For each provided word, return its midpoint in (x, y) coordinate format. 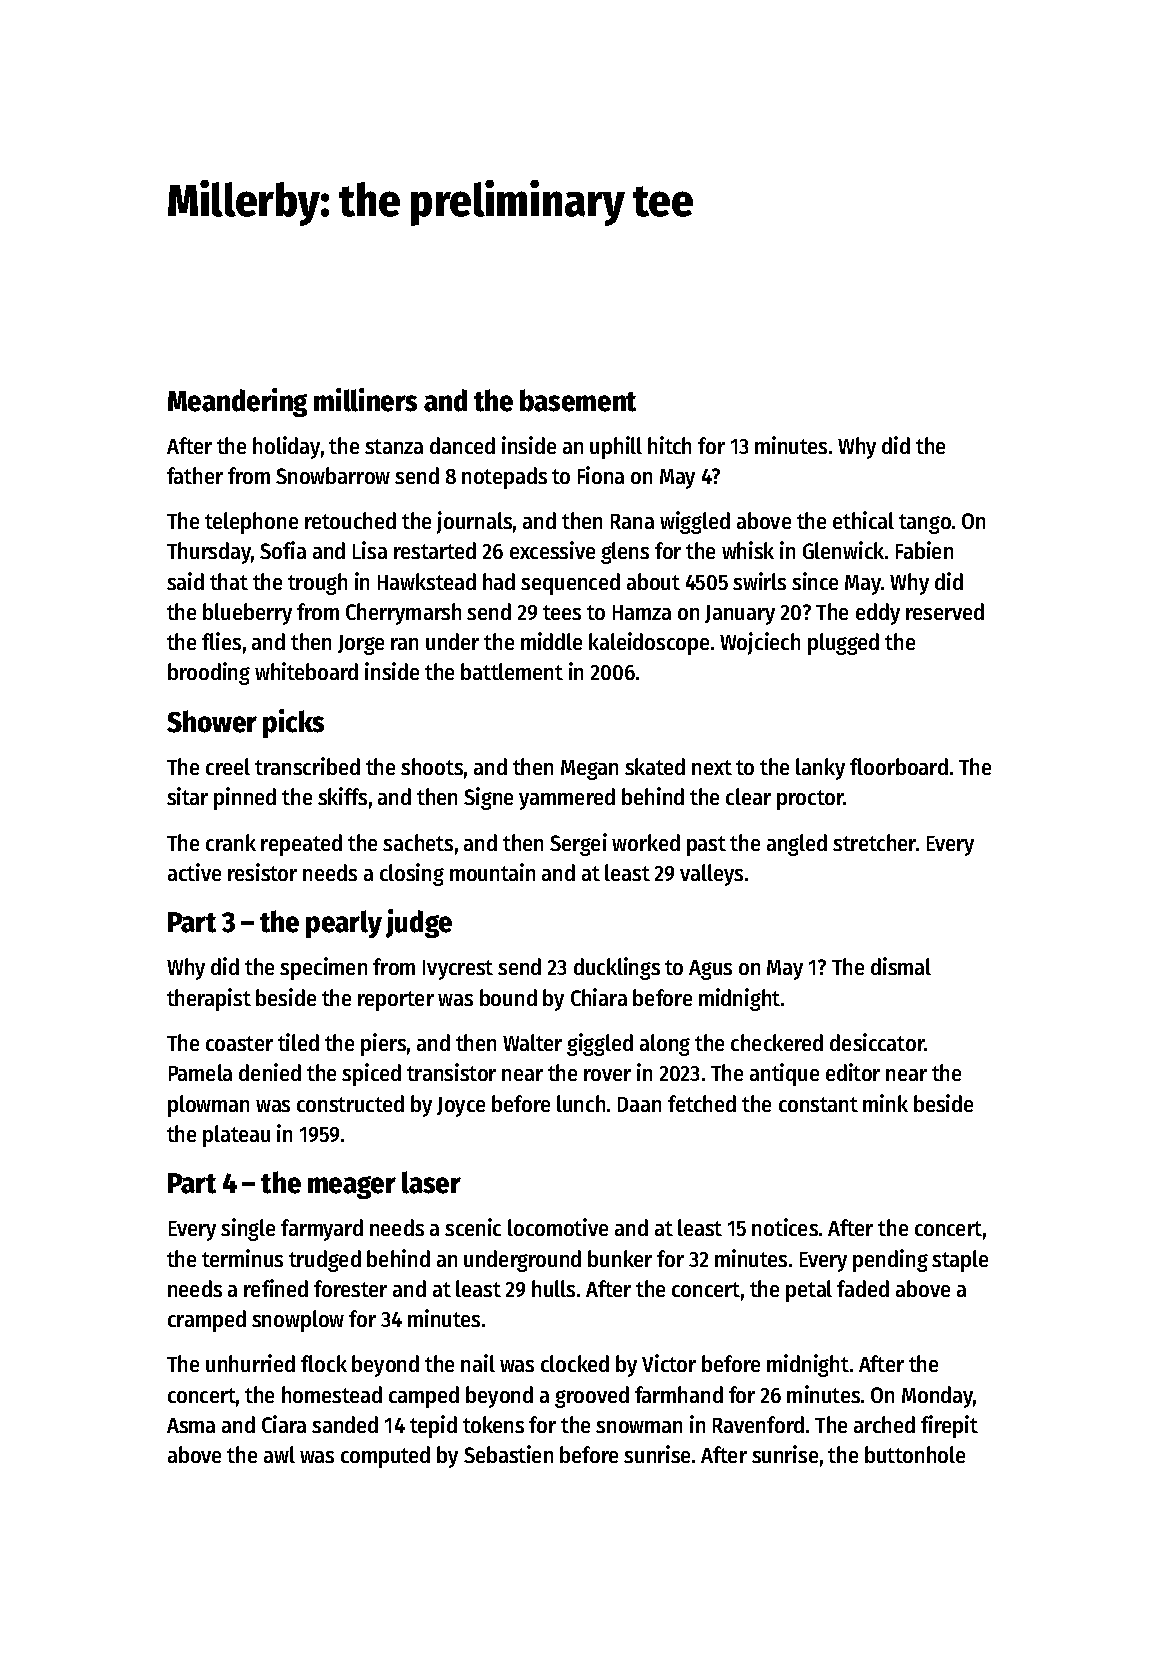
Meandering (237, 402)
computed (385, 1457)
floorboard (899, 766)
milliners (365, 400)
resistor (262, 872)
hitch (669, 445)
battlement (512, 671)
